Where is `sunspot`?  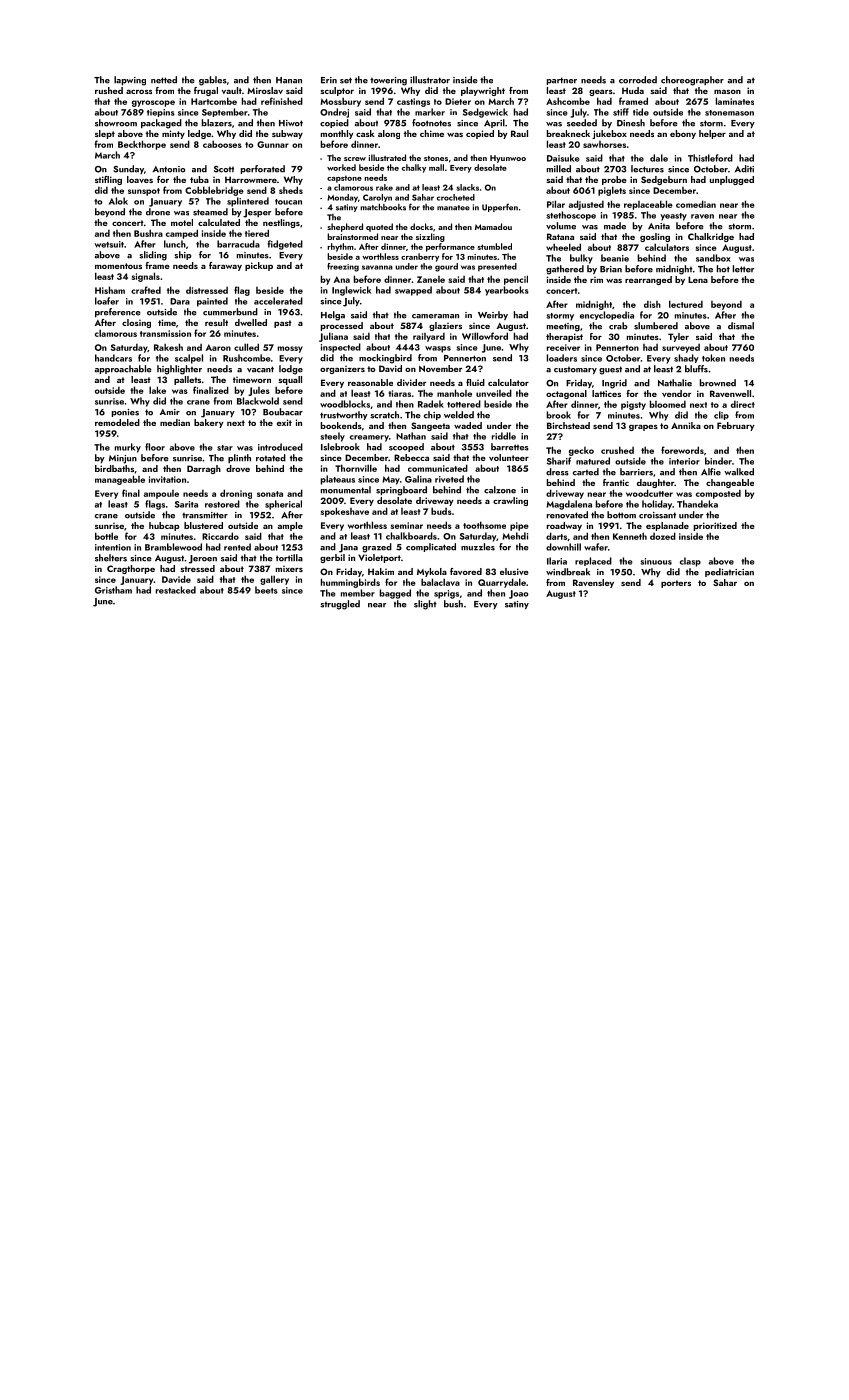 sunspot is located at coordinates (144, 192).
